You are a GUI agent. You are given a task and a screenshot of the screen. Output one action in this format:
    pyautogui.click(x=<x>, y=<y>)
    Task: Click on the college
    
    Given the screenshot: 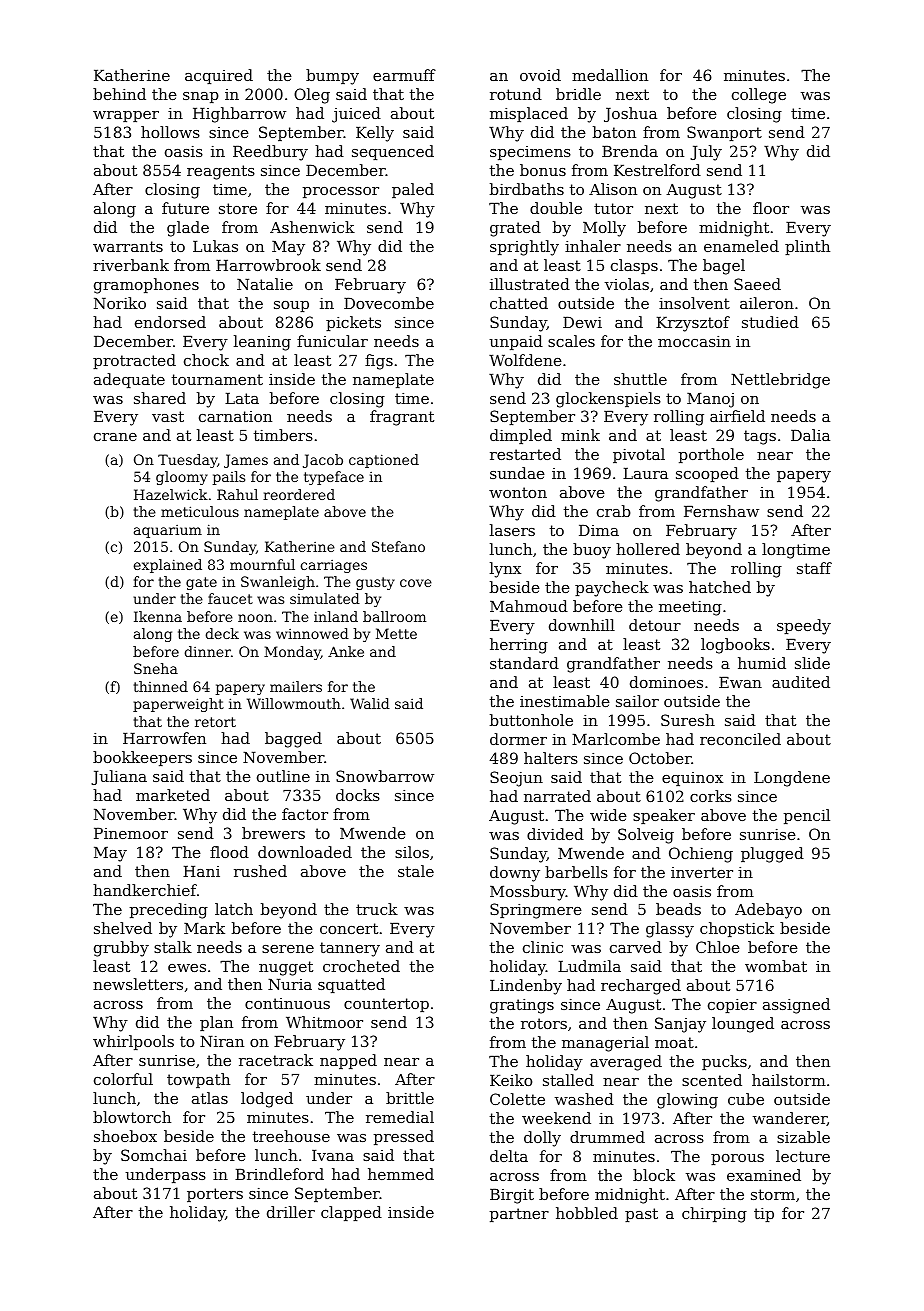 What is the action you would take?
    pyautogui.click(x=759, y=96)
